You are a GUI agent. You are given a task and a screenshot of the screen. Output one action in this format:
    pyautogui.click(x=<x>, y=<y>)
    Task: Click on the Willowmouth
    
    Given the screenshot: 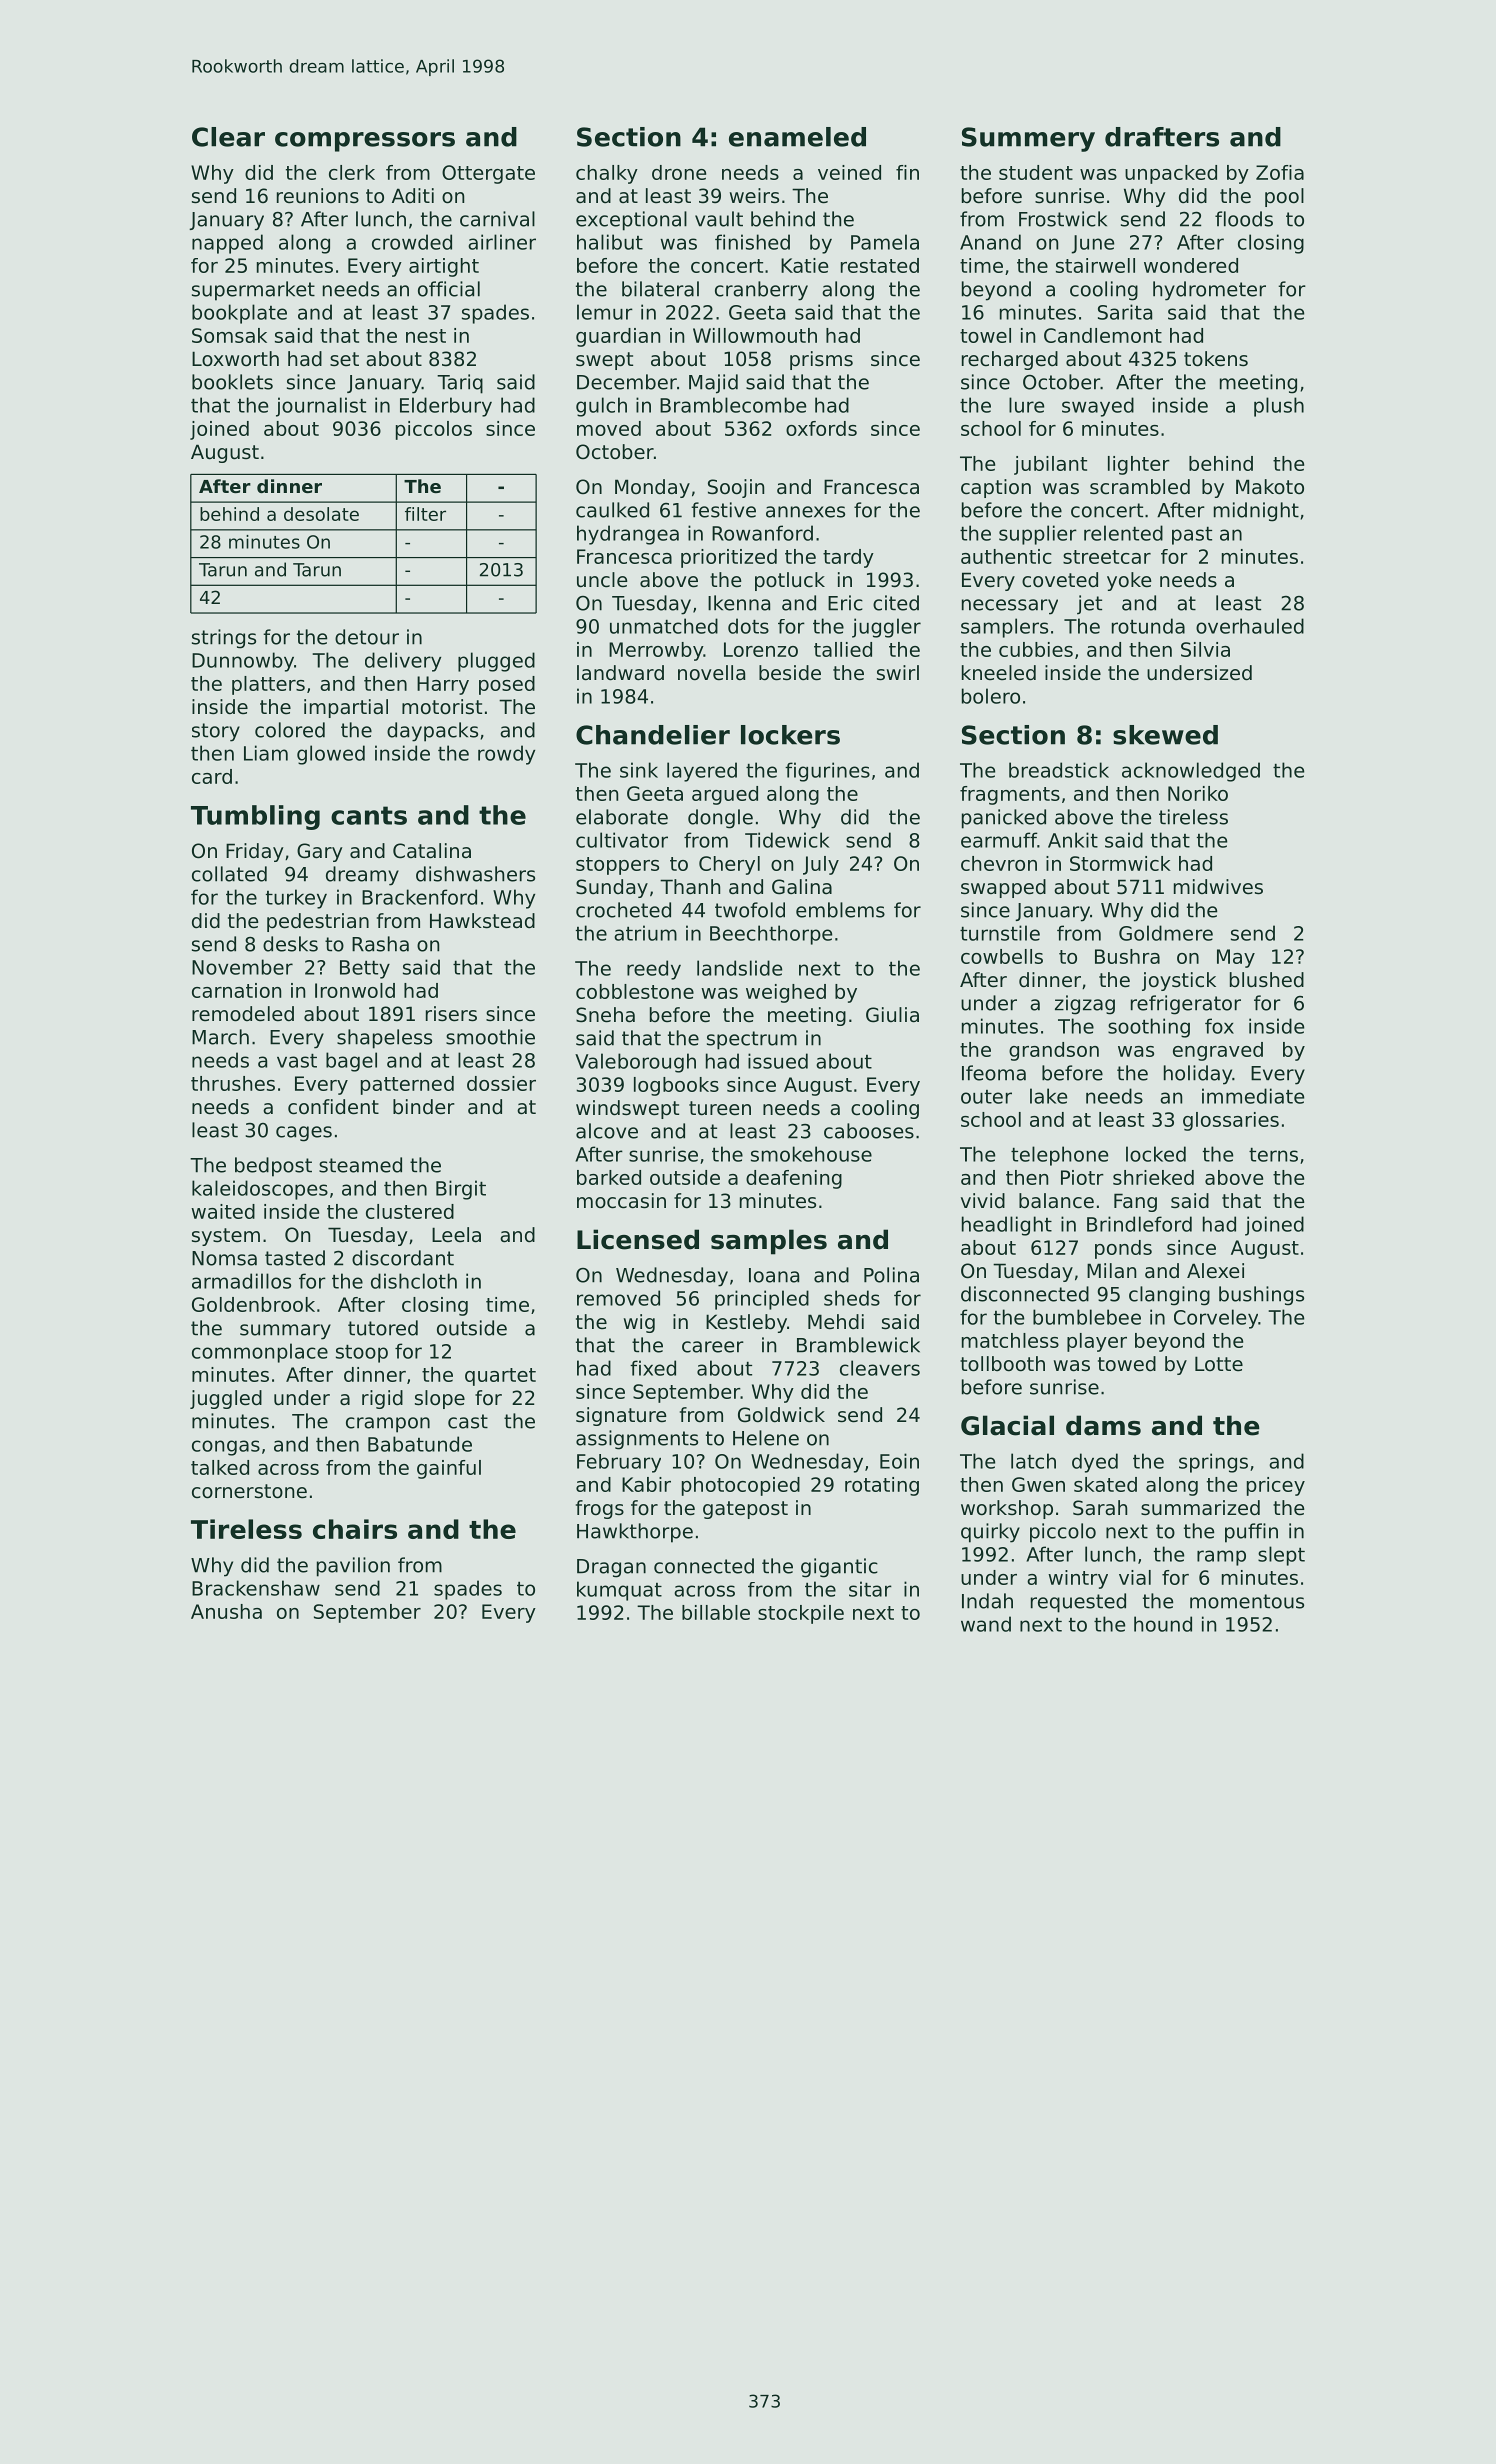 What is the action you would take?
    pyautogui.click(x=755, y=335)
